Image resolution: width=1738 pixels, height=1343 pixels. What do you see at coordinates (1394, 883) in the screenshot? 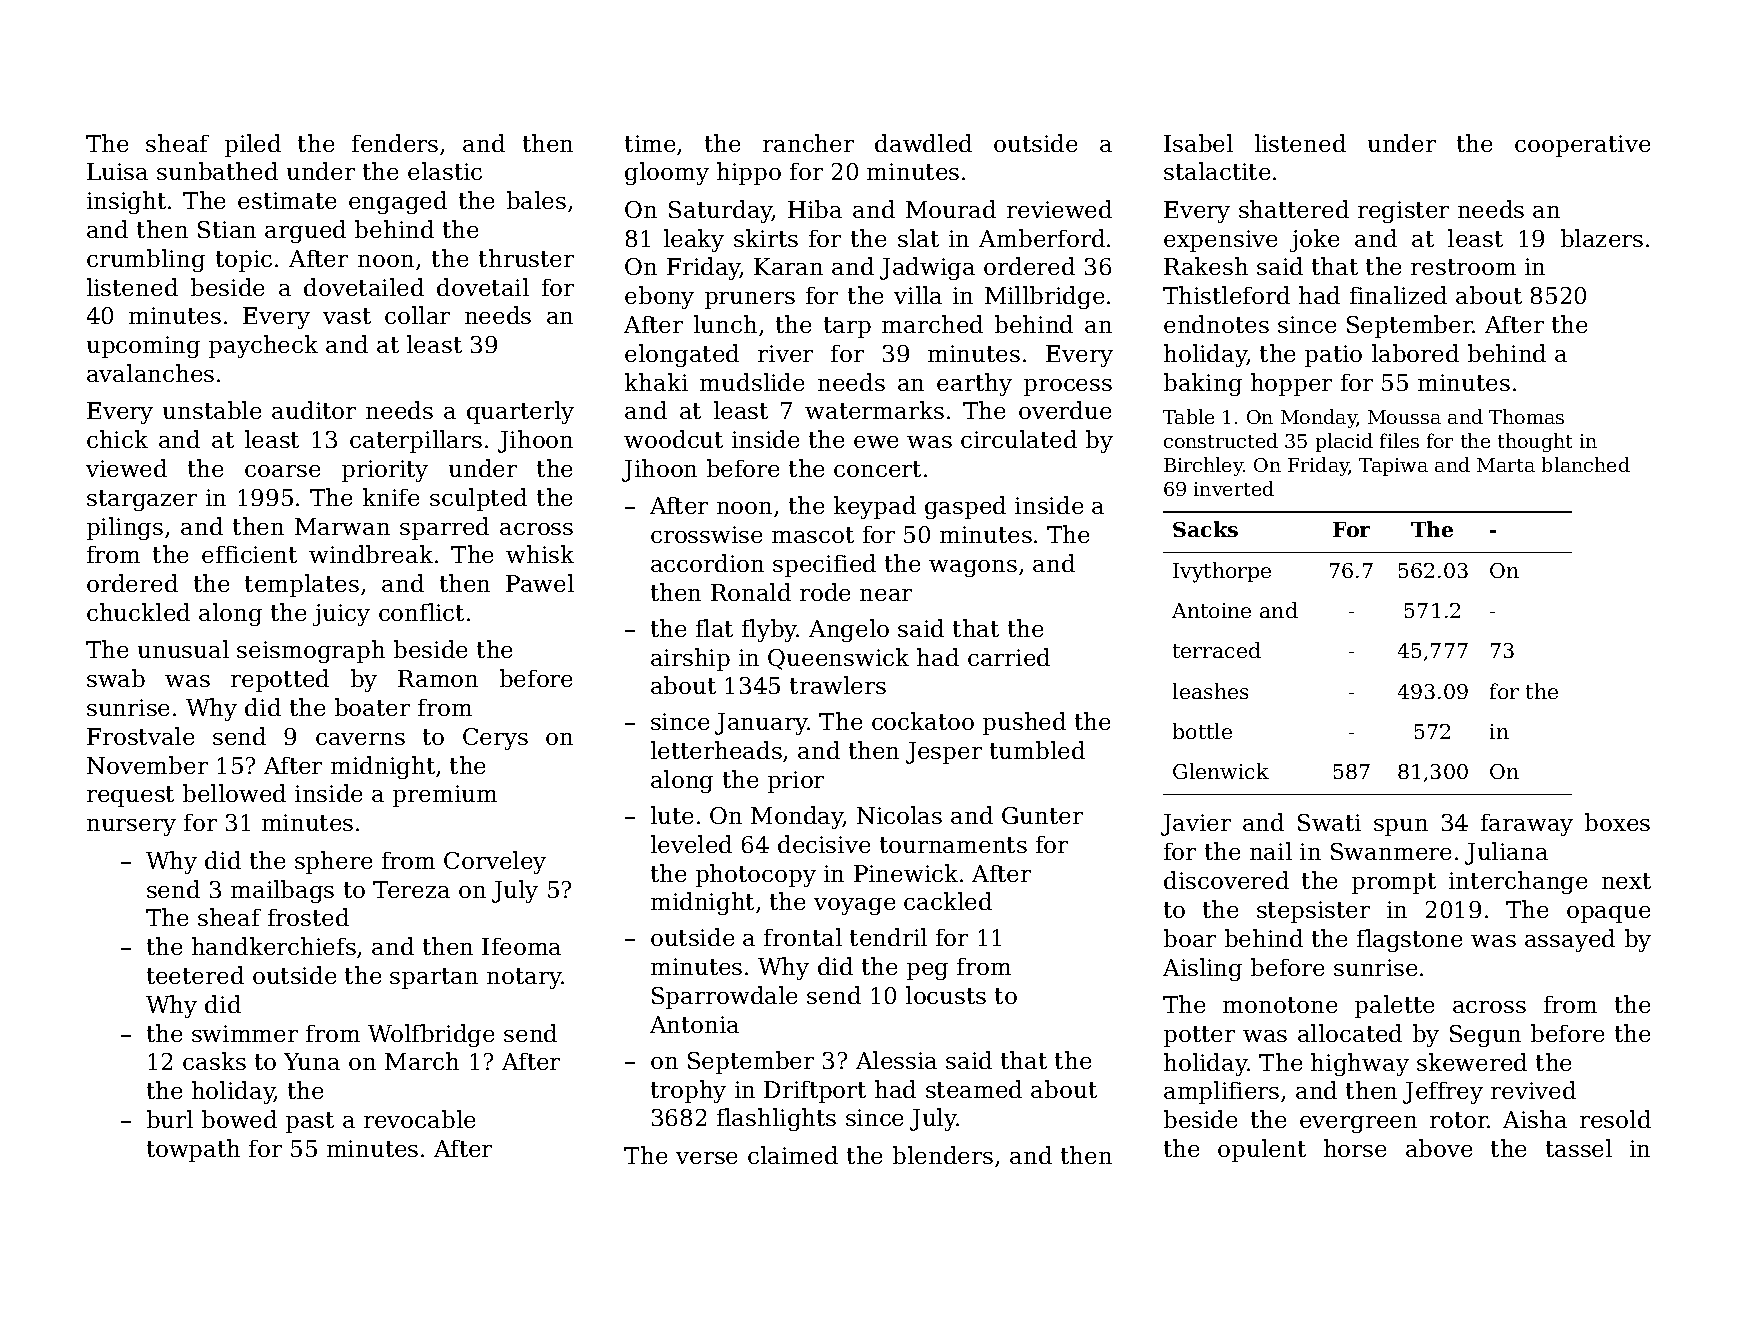
I see `prompt` at bounding box center [1394, 883].
